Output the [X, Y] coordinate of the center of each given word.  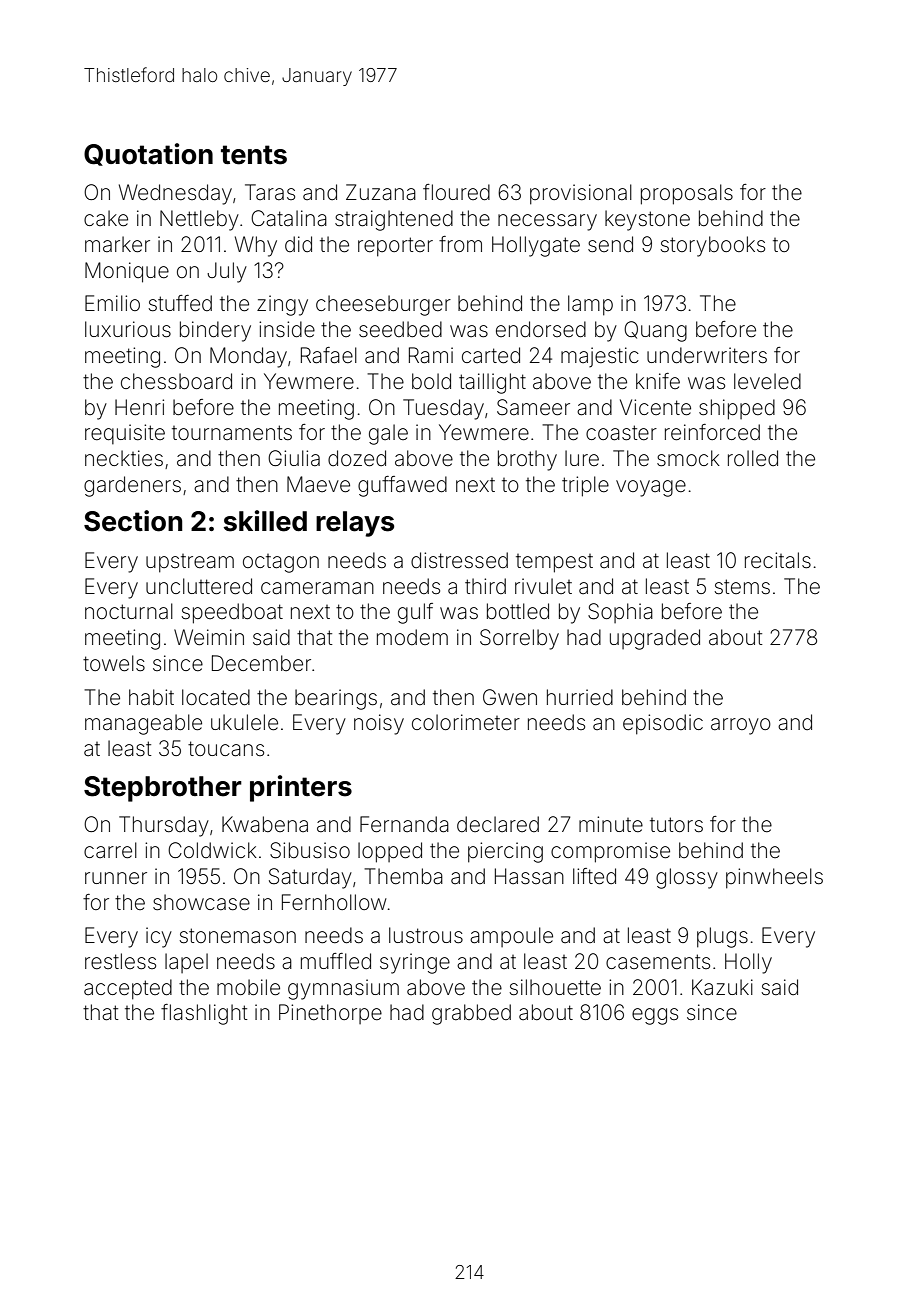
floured [456, 192]
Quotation [148, 154]
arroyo [741, 726]
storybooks [713, 246]
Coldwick [212, 850]
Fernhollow [334, 902]
